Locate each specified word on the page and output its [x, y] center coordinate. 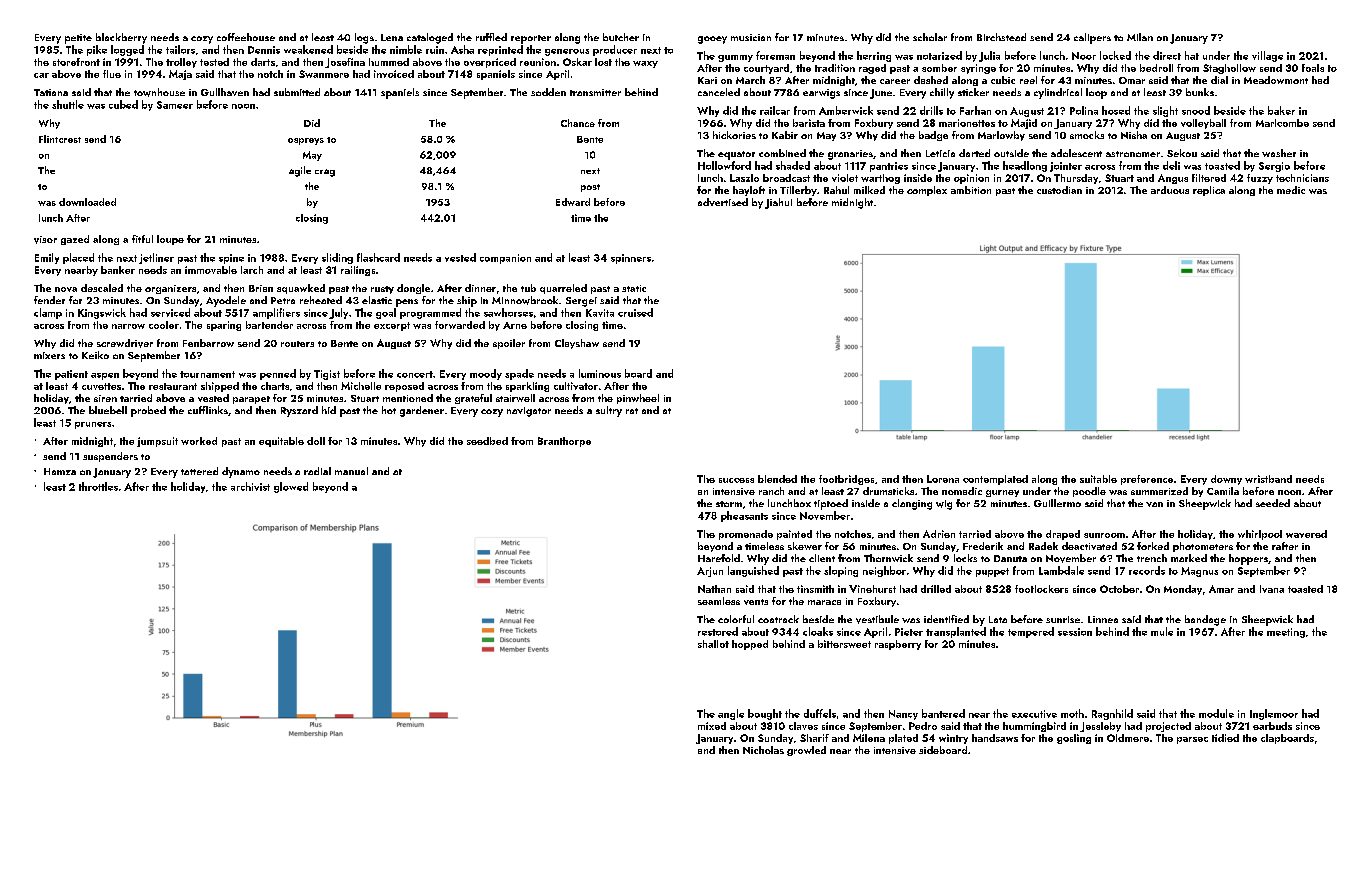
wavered [1306, 534]
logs [364, 38]
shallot [713, 644]
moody [486, 374]
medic [1291, 190]
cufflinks [208, 410]
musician [751, 37]
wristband [1268, 479]
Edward [573, 202]
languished [753, 571]
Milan [1140, 37]
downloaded [87, 202]
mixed [712, 726]
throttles [98, 486]
